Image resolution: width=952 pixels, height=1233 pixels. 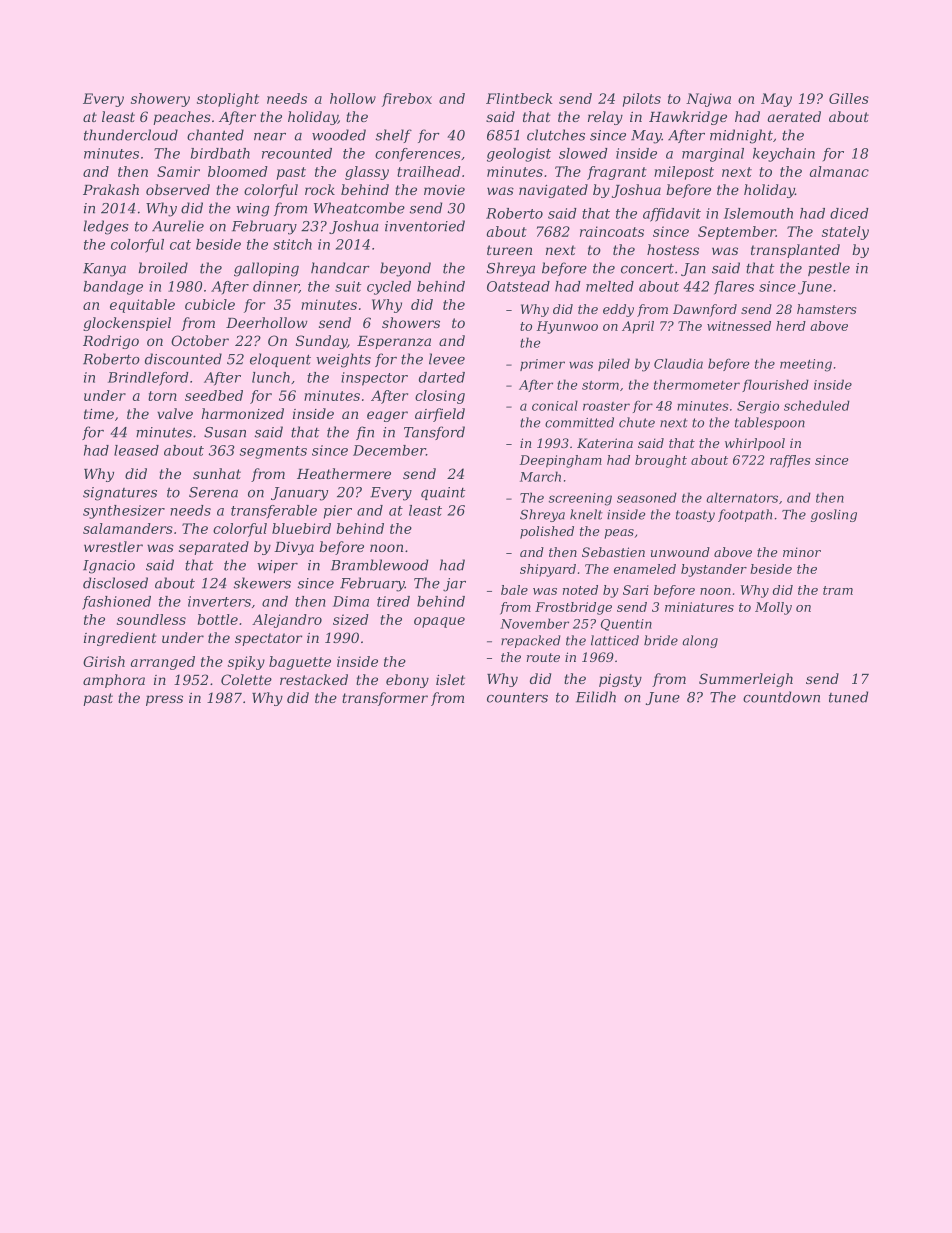 I want to click on stoplight, so click(x=228, y=100).
